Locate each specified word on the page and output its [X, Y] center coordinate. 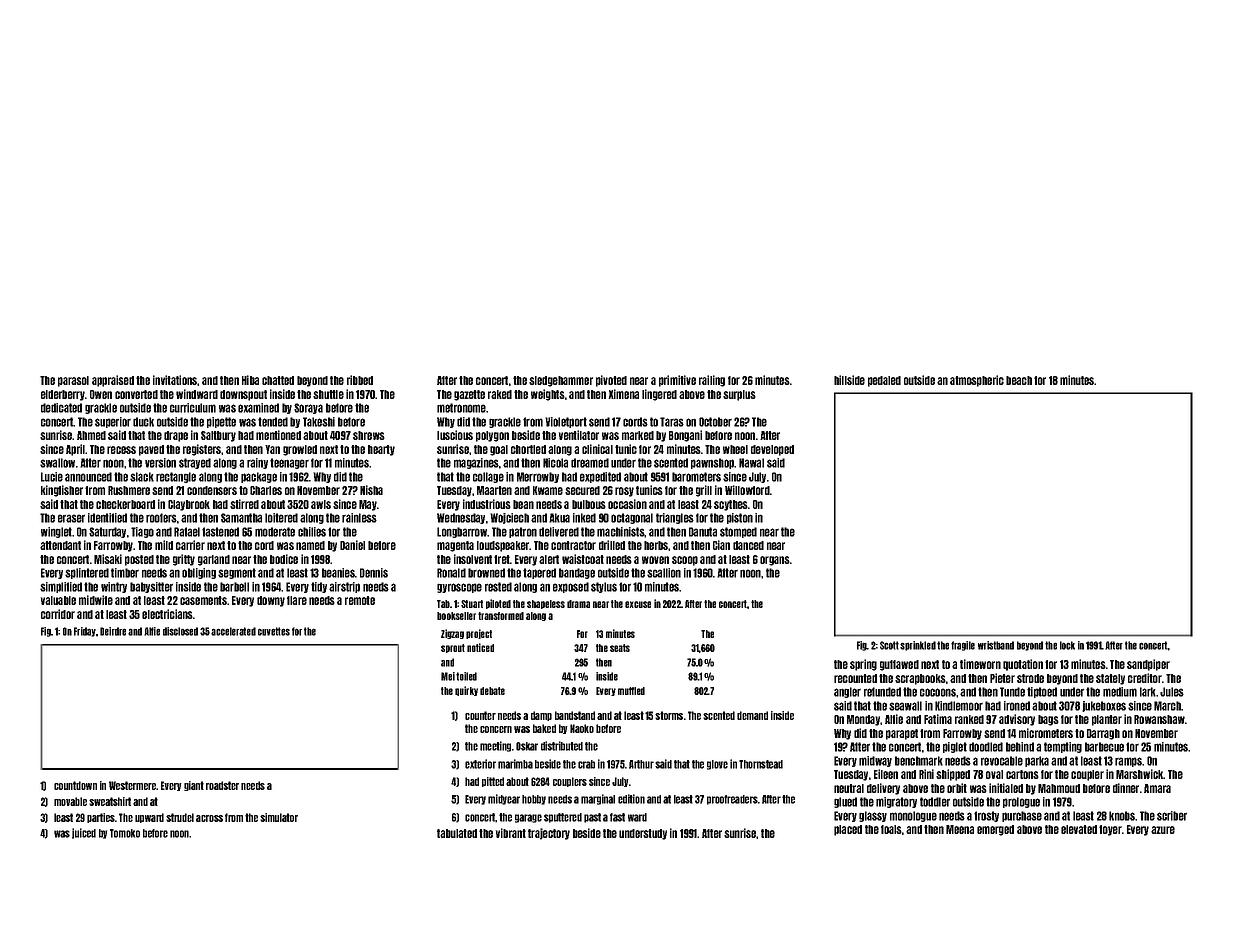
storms [669, 715]
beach [1019, 380]
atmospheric [977, 381]
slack [142, 477]
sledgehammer [561, 381]
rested [498, 587]
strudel [180, 817]
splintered [87, 573]
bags [1048, 720]
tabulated [457, 833]
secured [582, 490]
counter [480, 715]
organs [775, 561]
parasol [73, 381]
